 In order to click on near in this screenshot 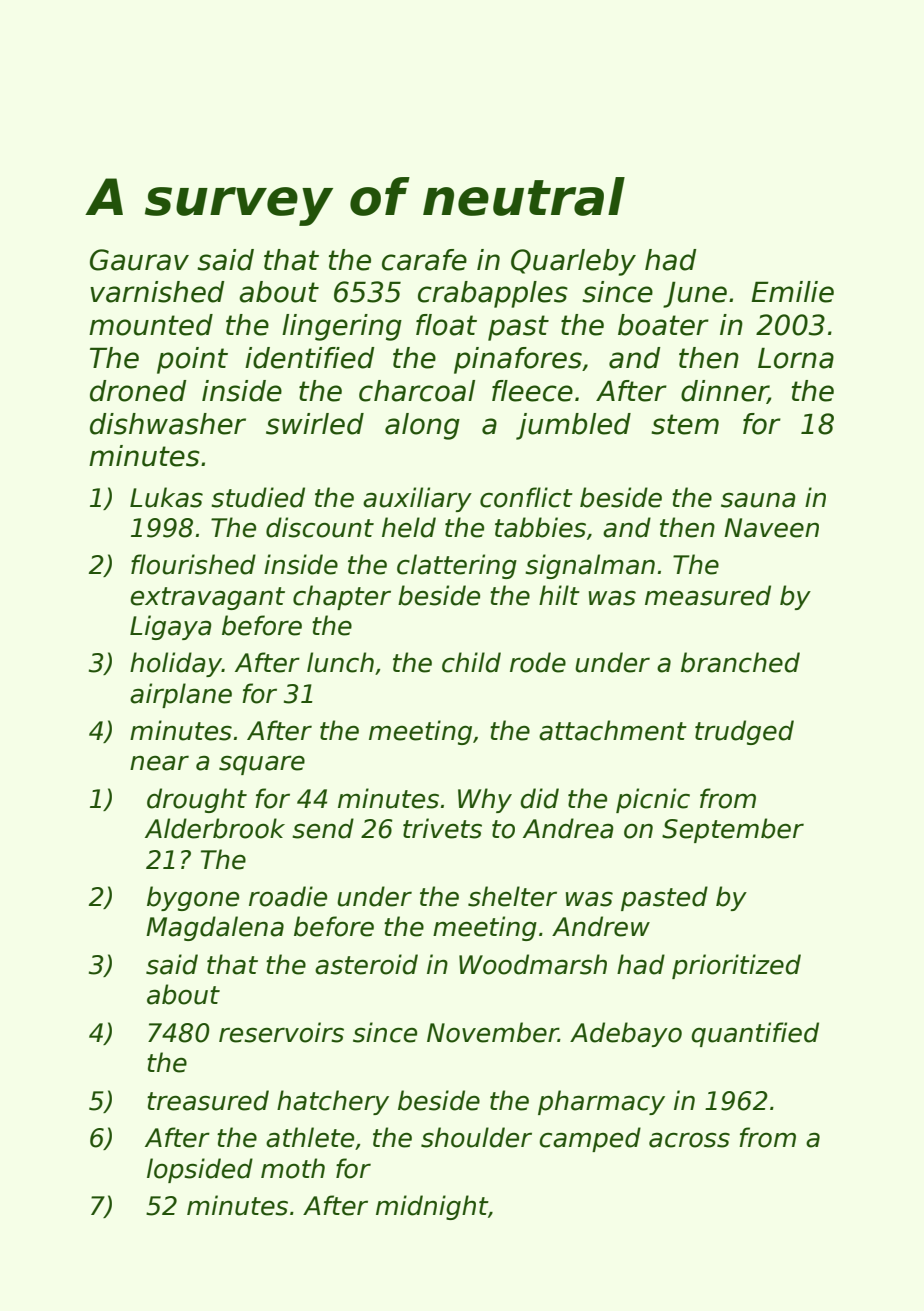, I will do `click(159, 763)`.
